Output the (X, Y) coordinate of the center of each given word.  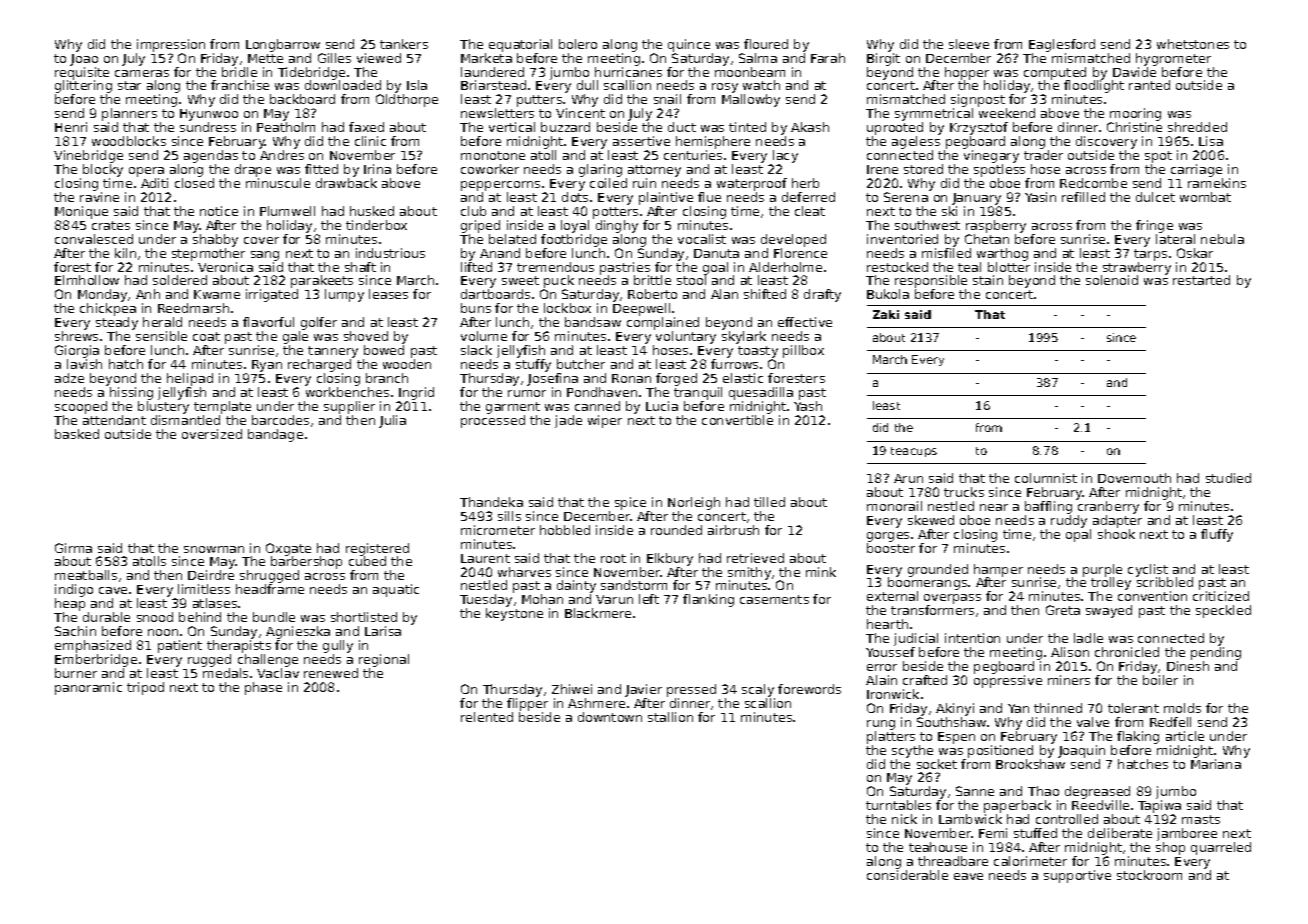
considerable (907, 875)
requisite (82, 73)
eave (968, 876)
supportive (1077, 876)
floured (766, 44)
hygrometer (1173, 59)
